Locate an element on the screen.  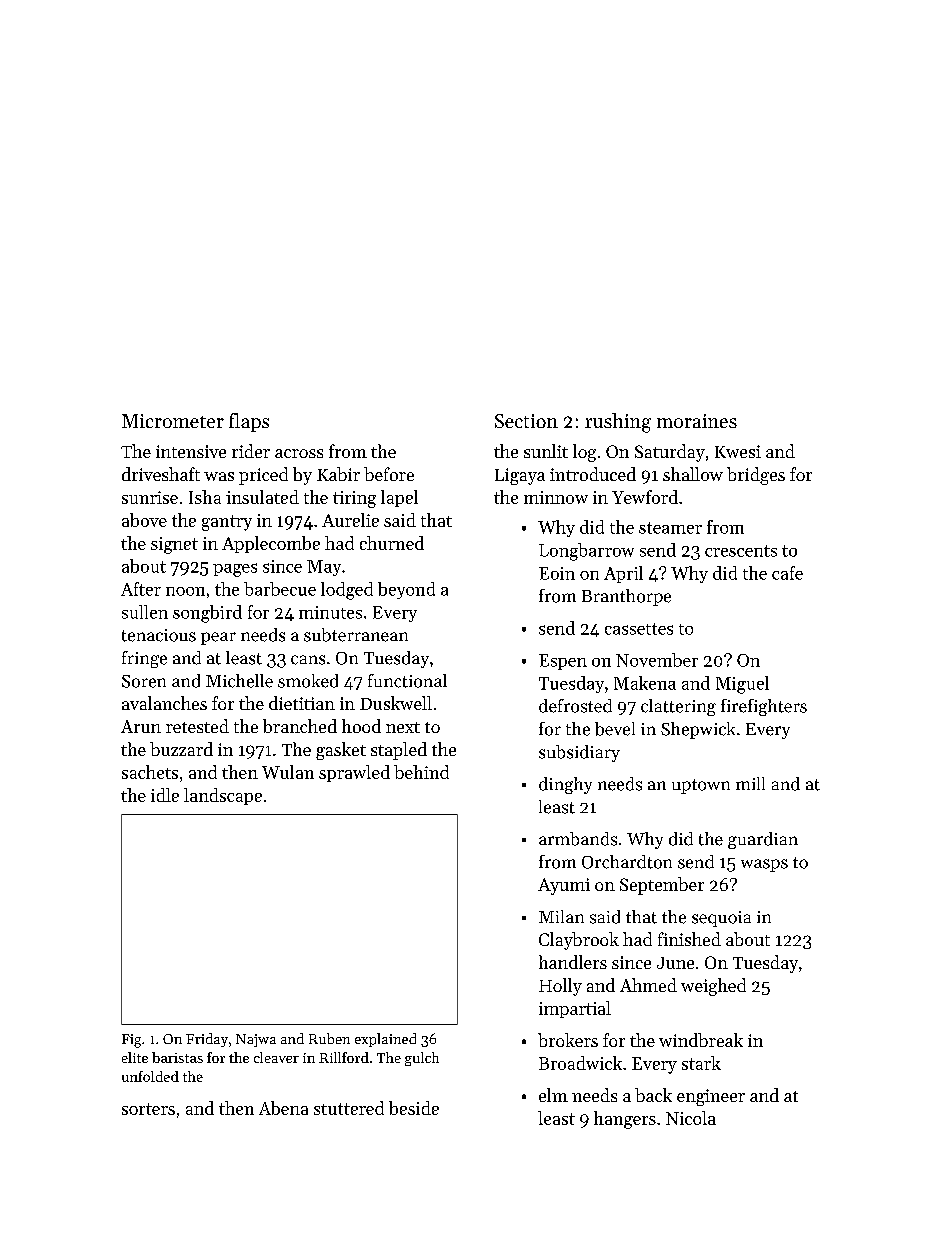
introduced is located at coordinates (593, 474).
